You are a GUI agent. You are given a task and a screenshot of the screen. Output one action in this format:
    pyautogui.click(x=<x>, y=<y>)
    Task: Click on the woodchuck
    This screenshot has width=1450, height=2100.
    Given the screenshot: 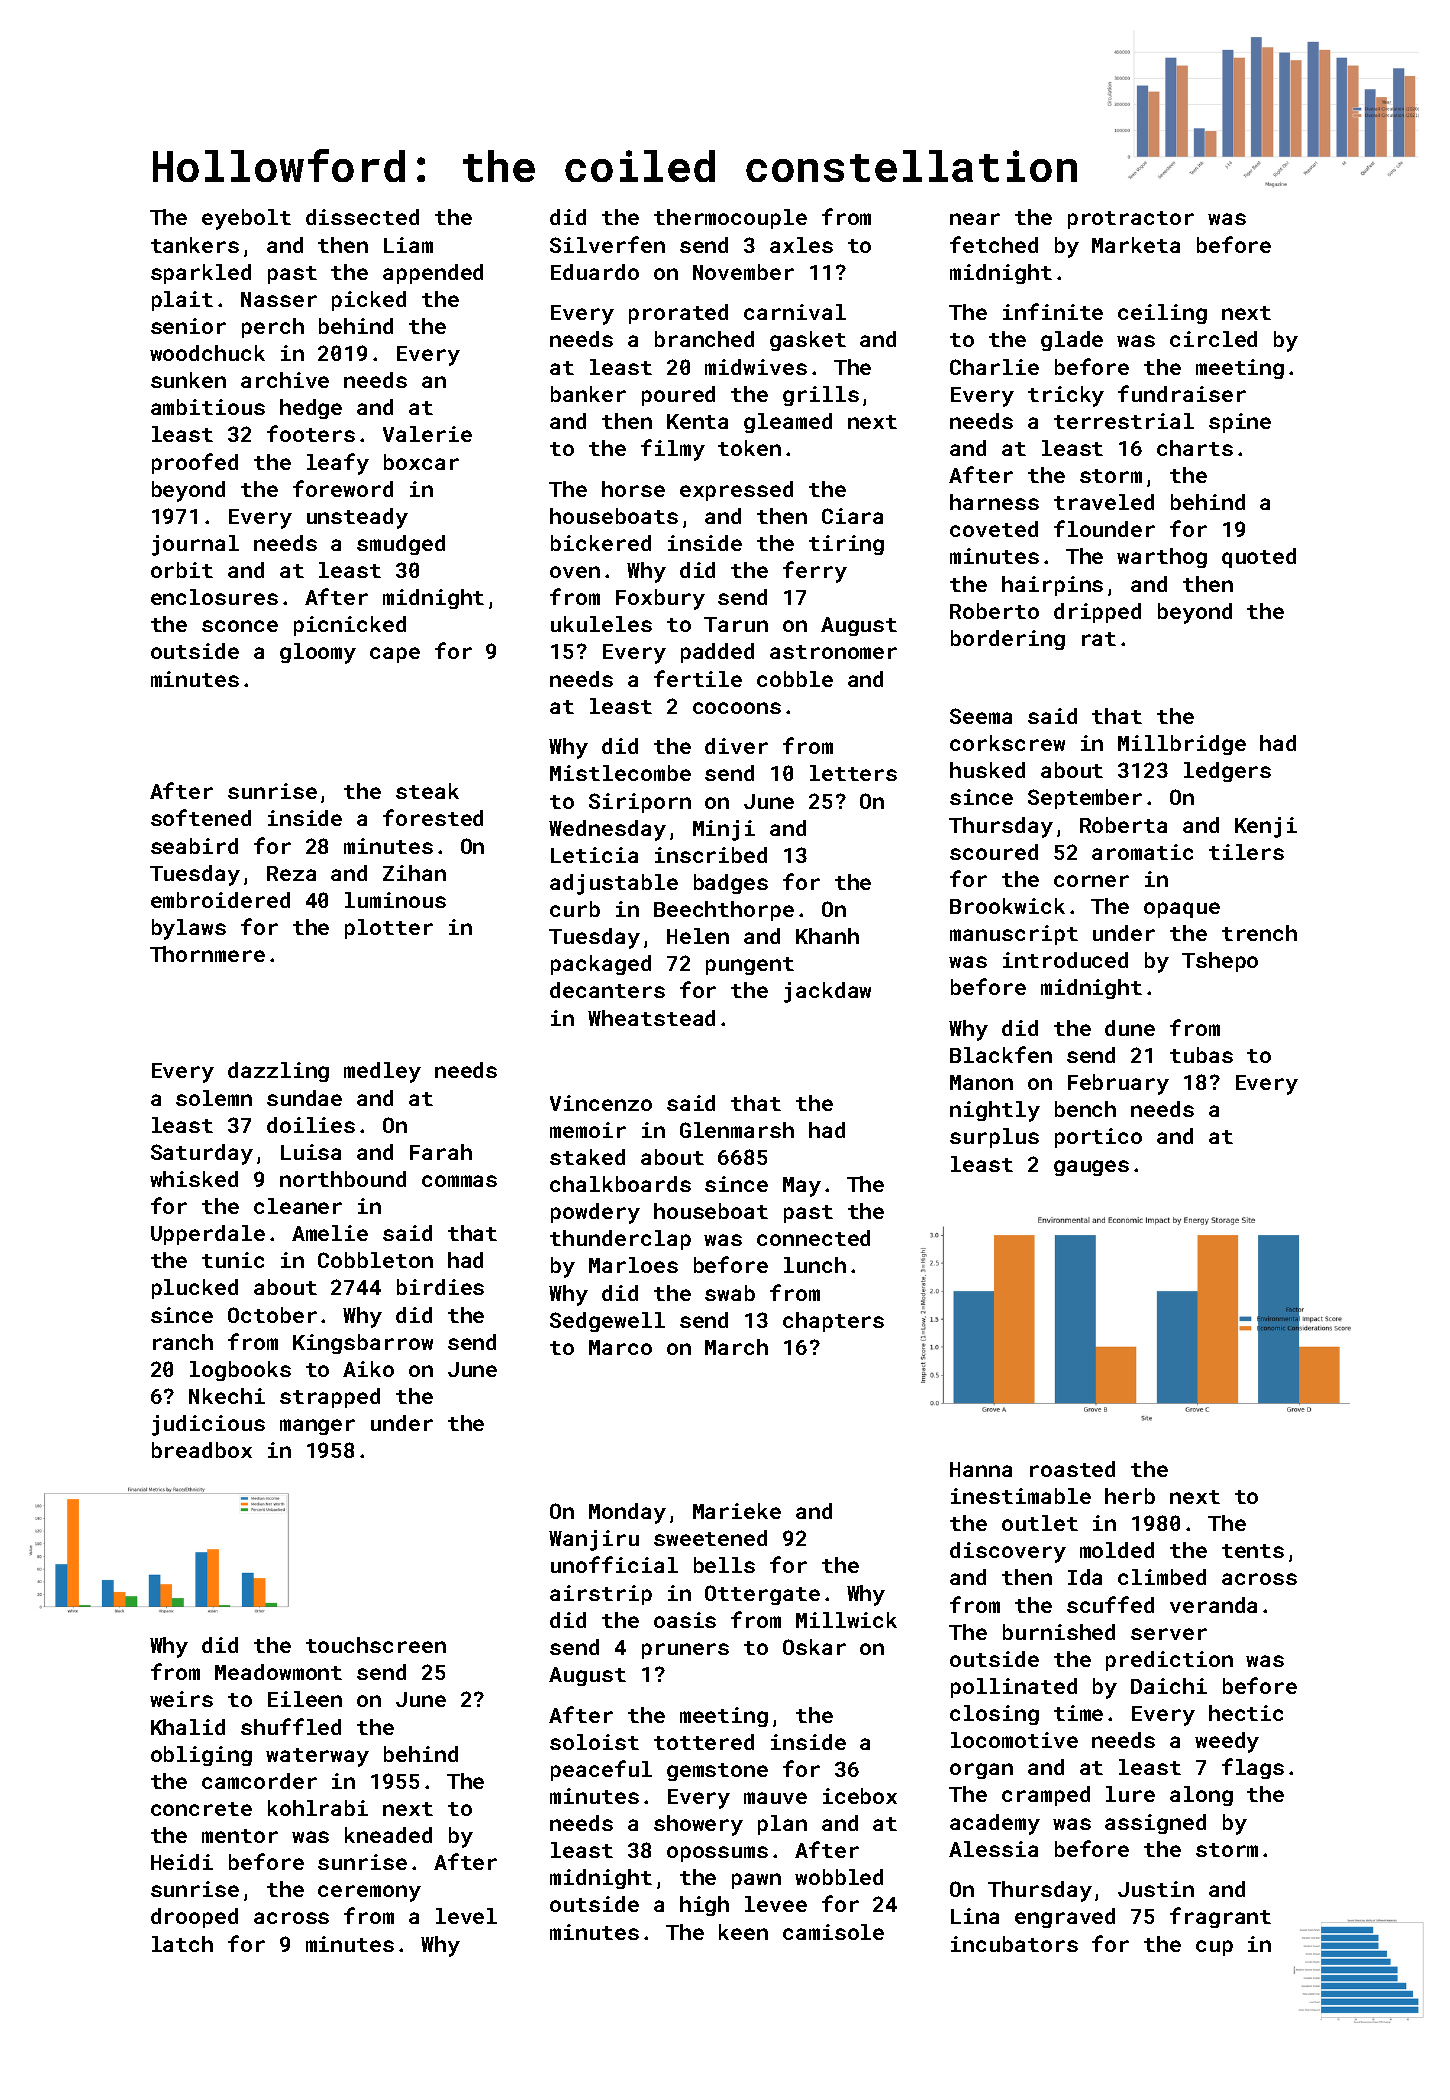 What is the action you would take?
    pyautogui.click(x=207, y=353)
